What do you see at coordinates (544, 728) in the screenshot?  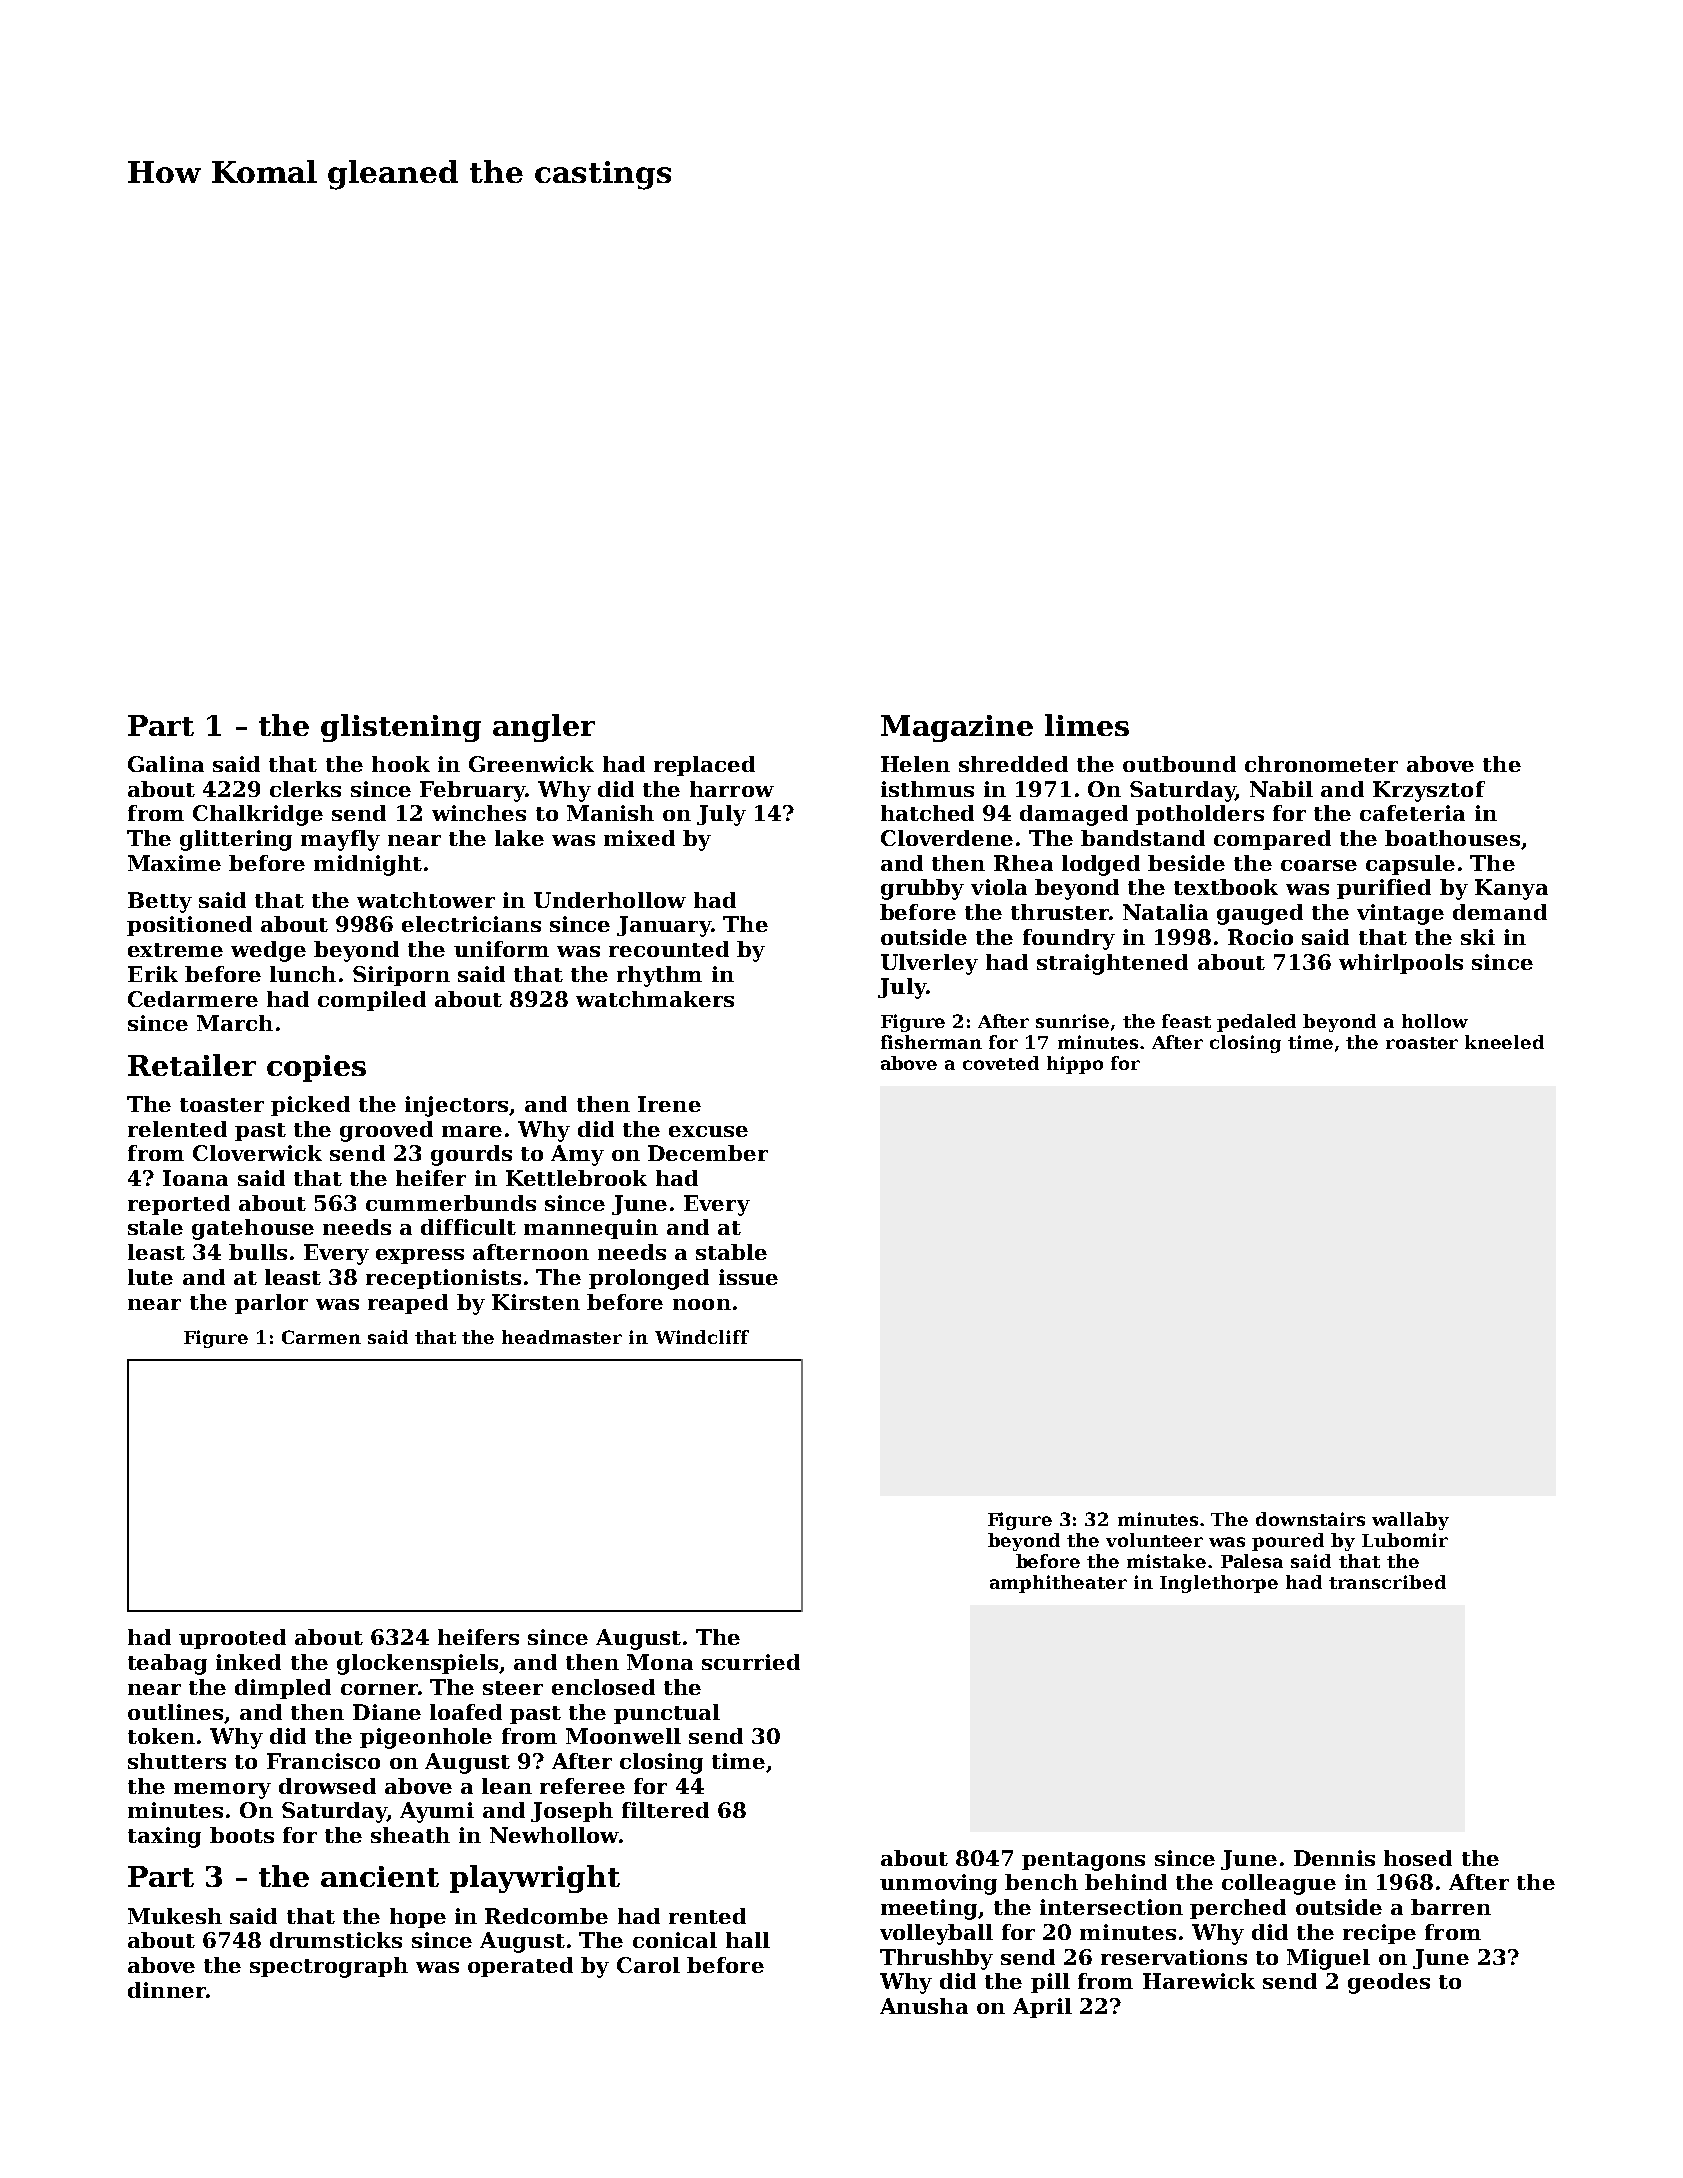 I see `angler` at bounding box center [544, 728].
